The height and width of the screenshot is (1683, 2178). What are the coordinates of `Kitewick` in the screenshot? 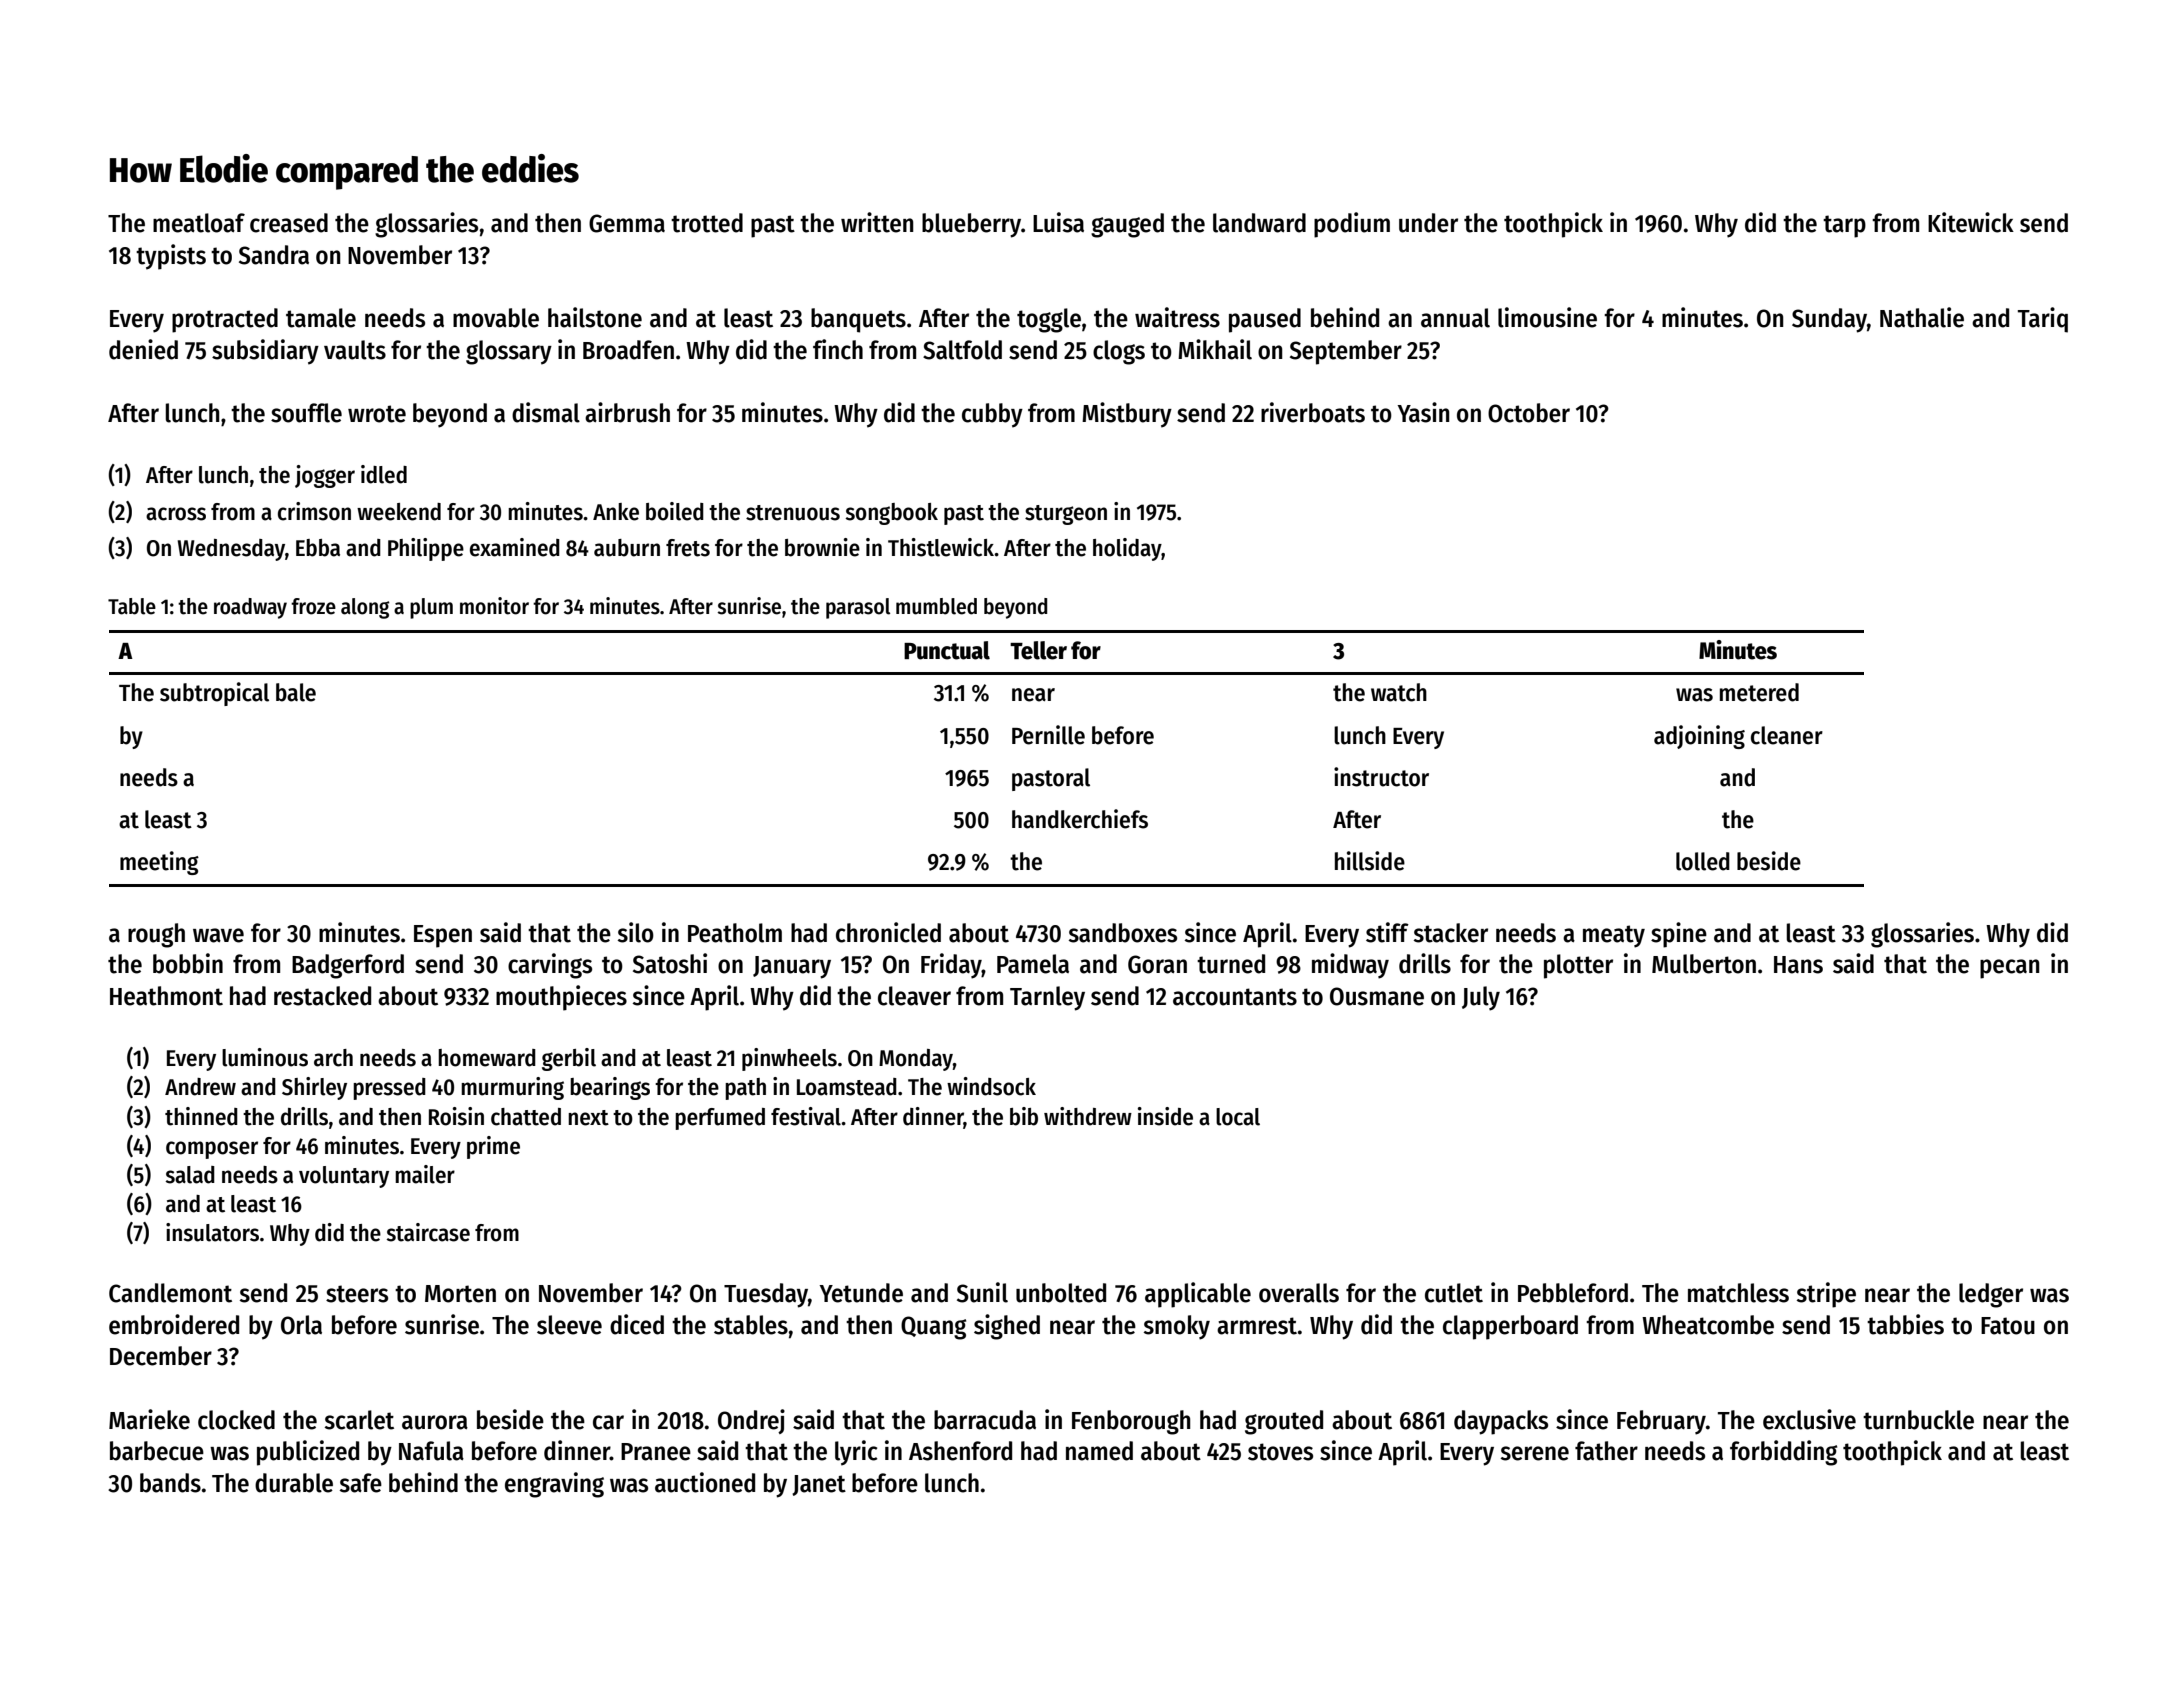 It's located at (1971, 222).
